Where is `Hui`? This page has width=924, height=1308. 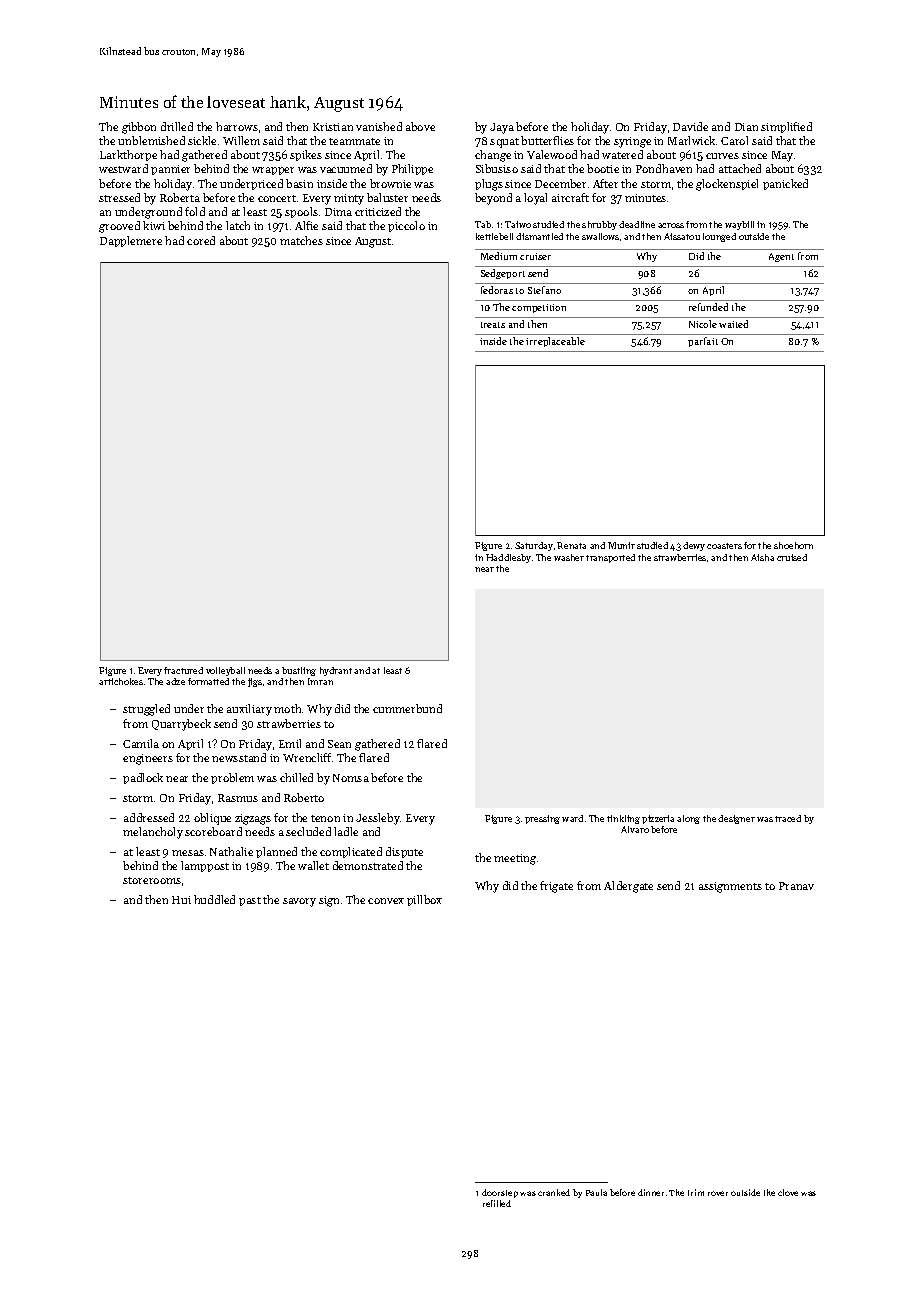
Hui is located at coordinates (181, 900).
